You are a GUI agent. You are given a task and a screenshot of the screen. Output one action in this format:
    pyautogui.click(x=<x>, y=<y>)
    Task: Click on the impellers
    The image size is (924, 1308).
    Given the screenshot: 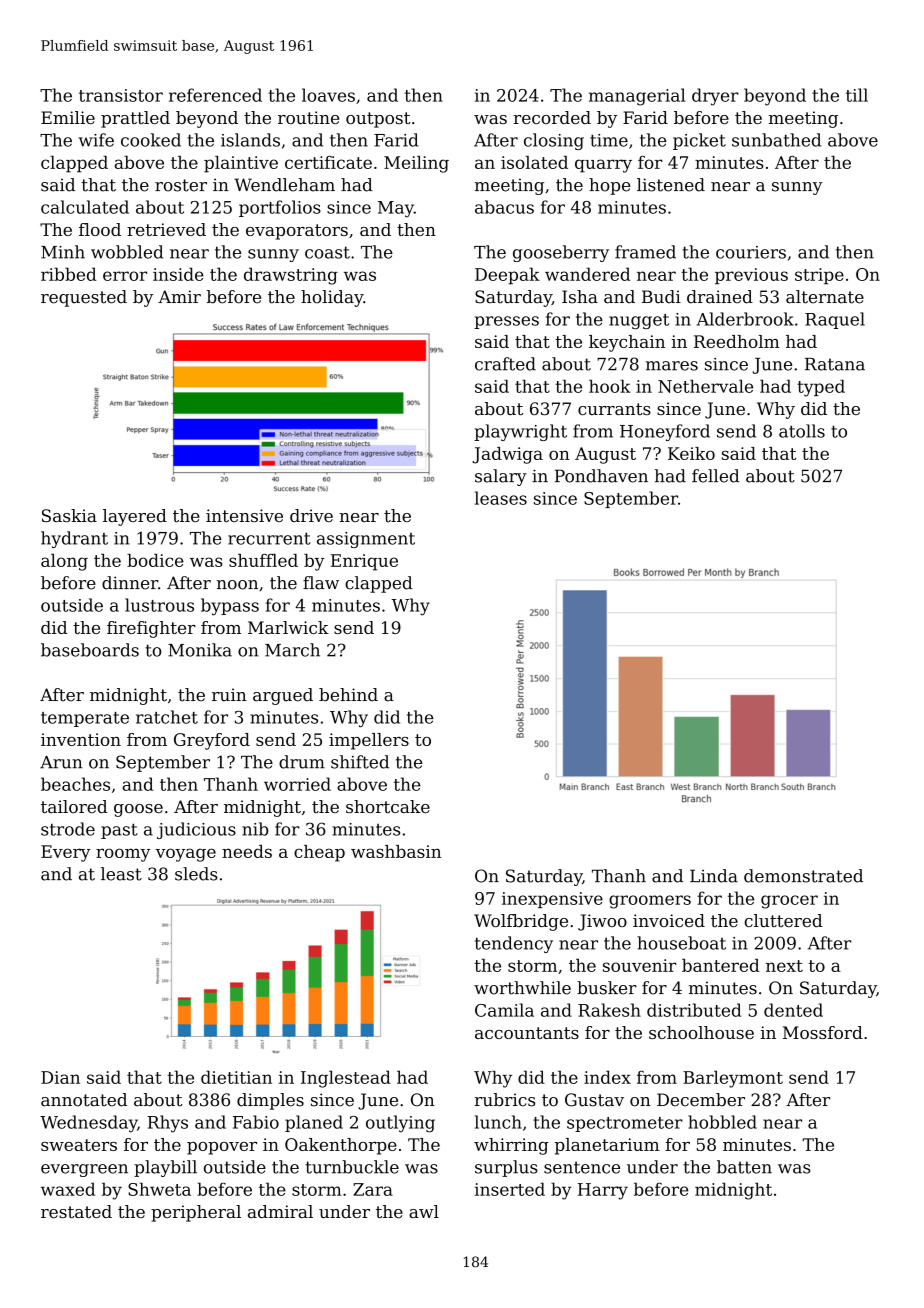 What is the action you would take?
    pyautogui.click(x=369, y=741)
